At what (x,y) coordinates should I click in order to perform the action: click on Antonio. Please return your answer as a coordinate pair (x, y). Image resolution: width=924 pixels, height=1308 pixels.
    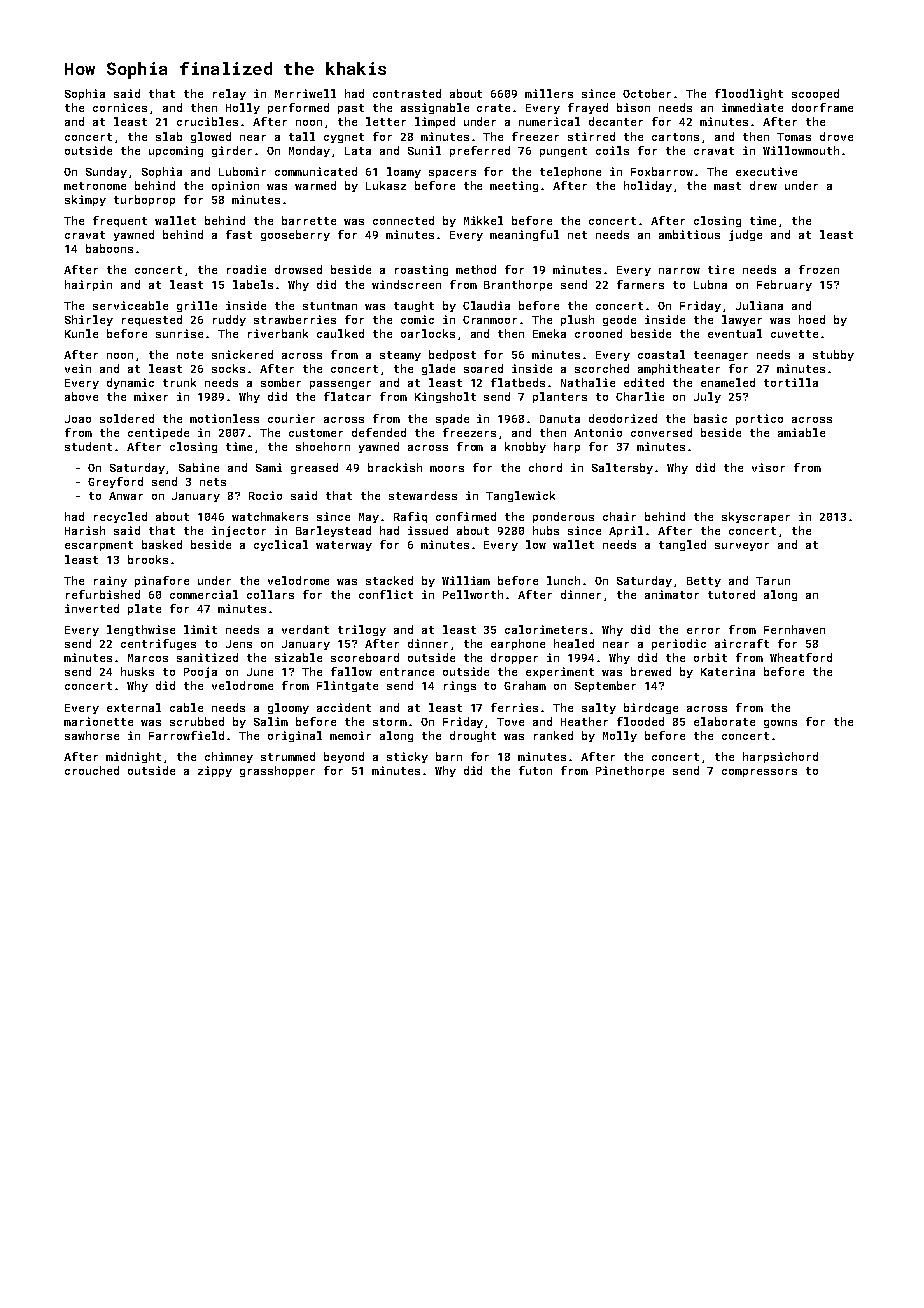
    Looking at the image, I should click on (598, 432).
